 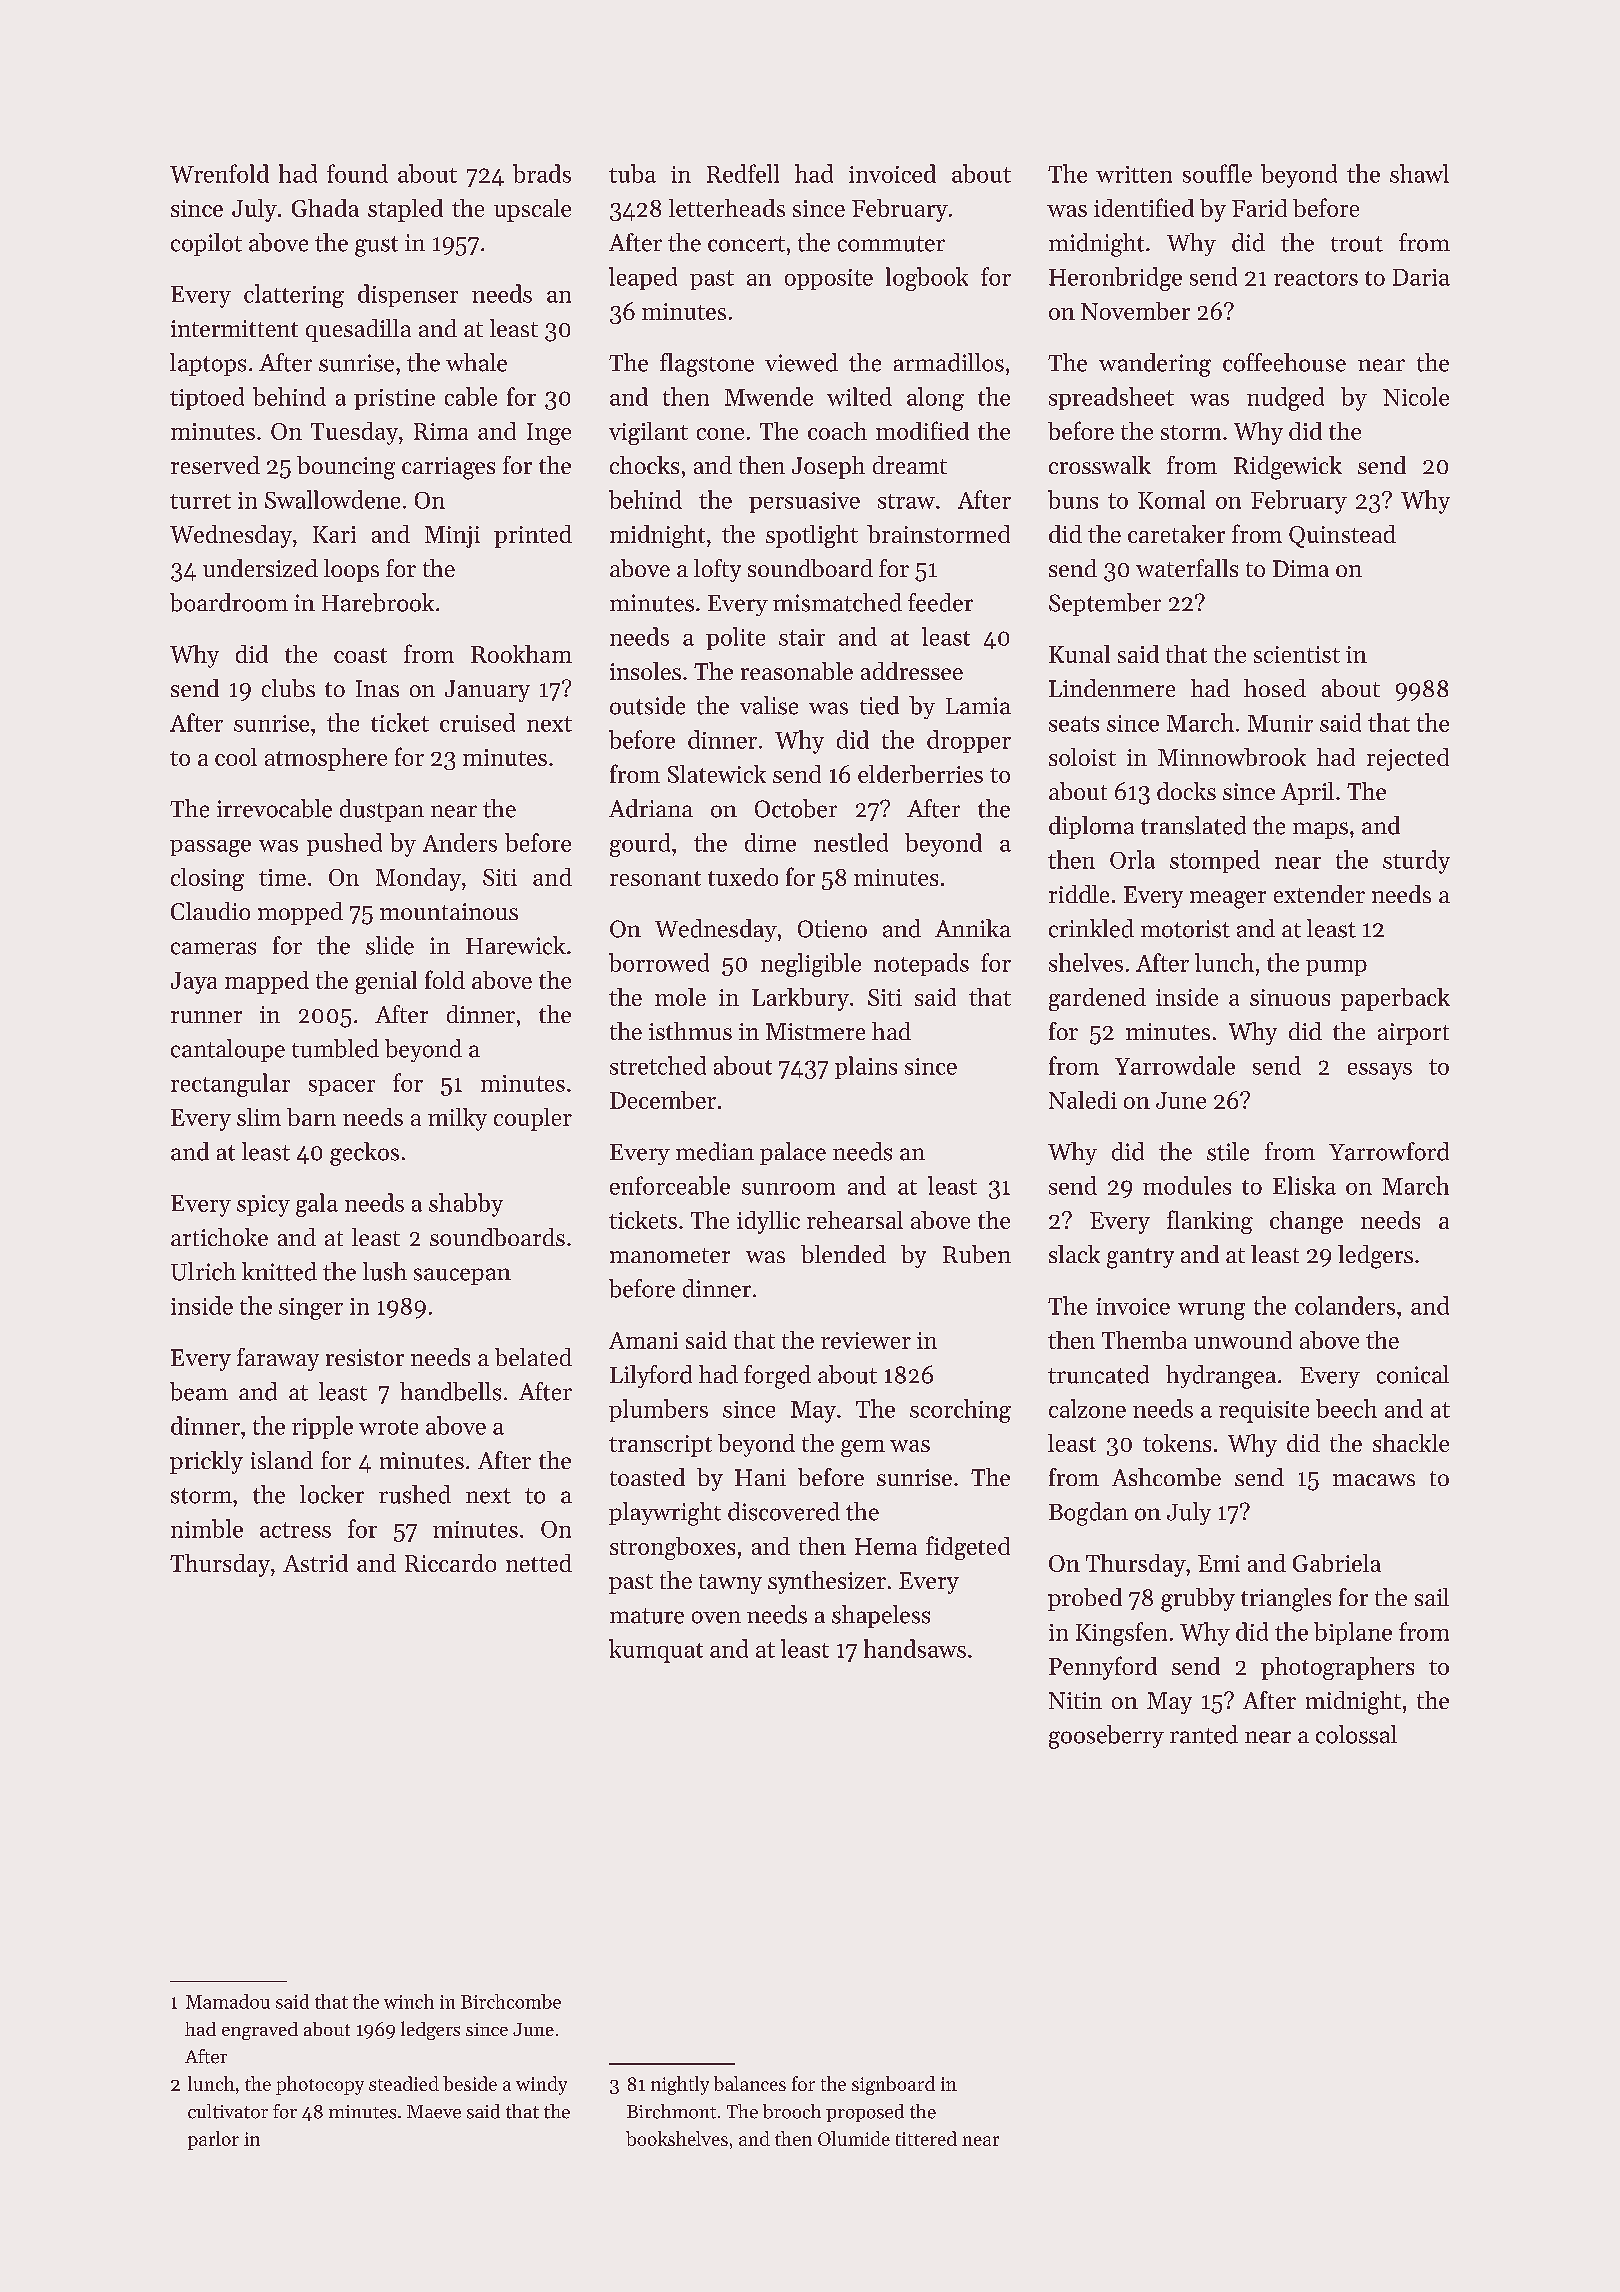 I want to click on Riccardo, so click(x=450, y=1563).
